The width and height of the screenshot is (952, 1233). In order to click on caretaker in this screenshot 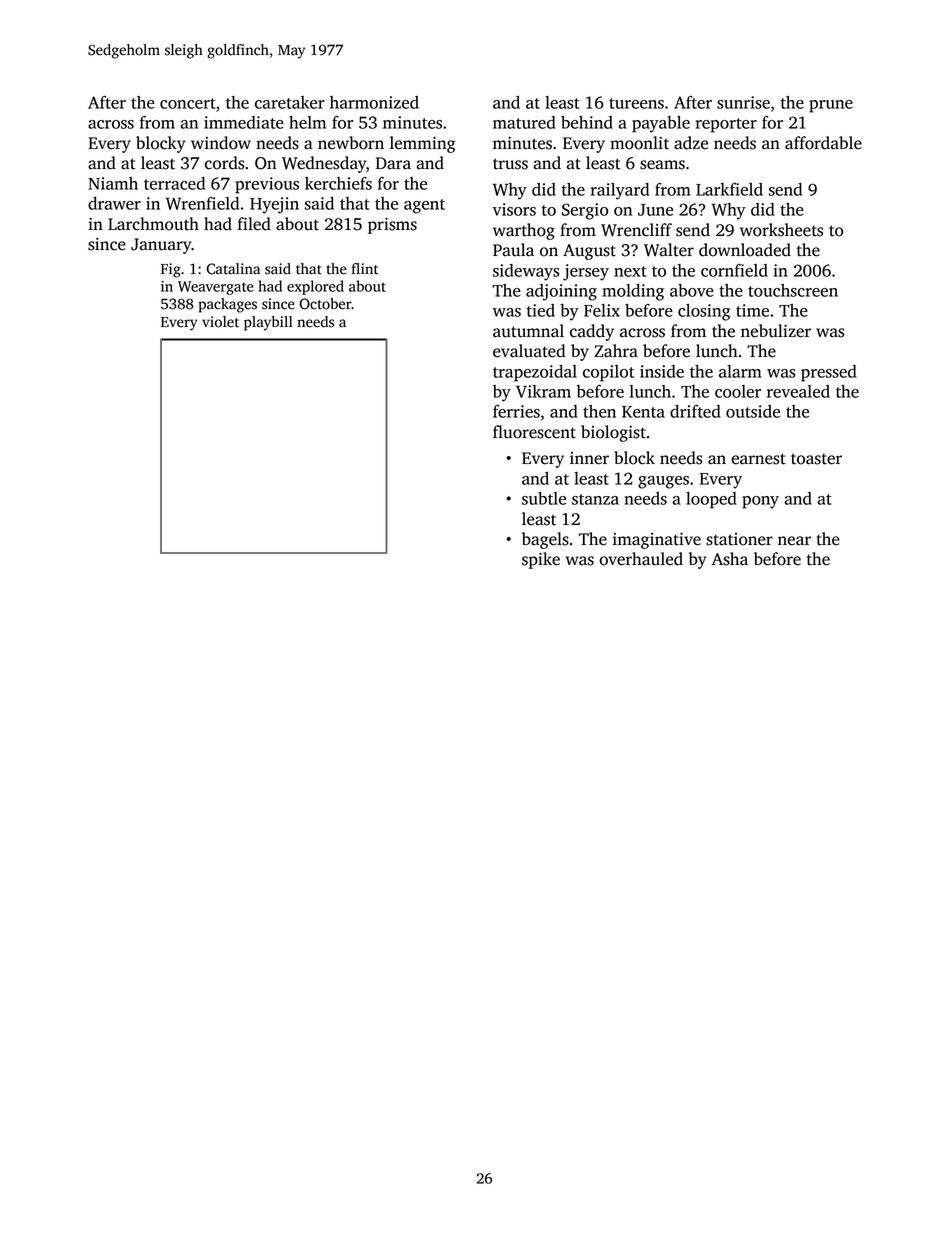, I will do `click(290, 102)`.
